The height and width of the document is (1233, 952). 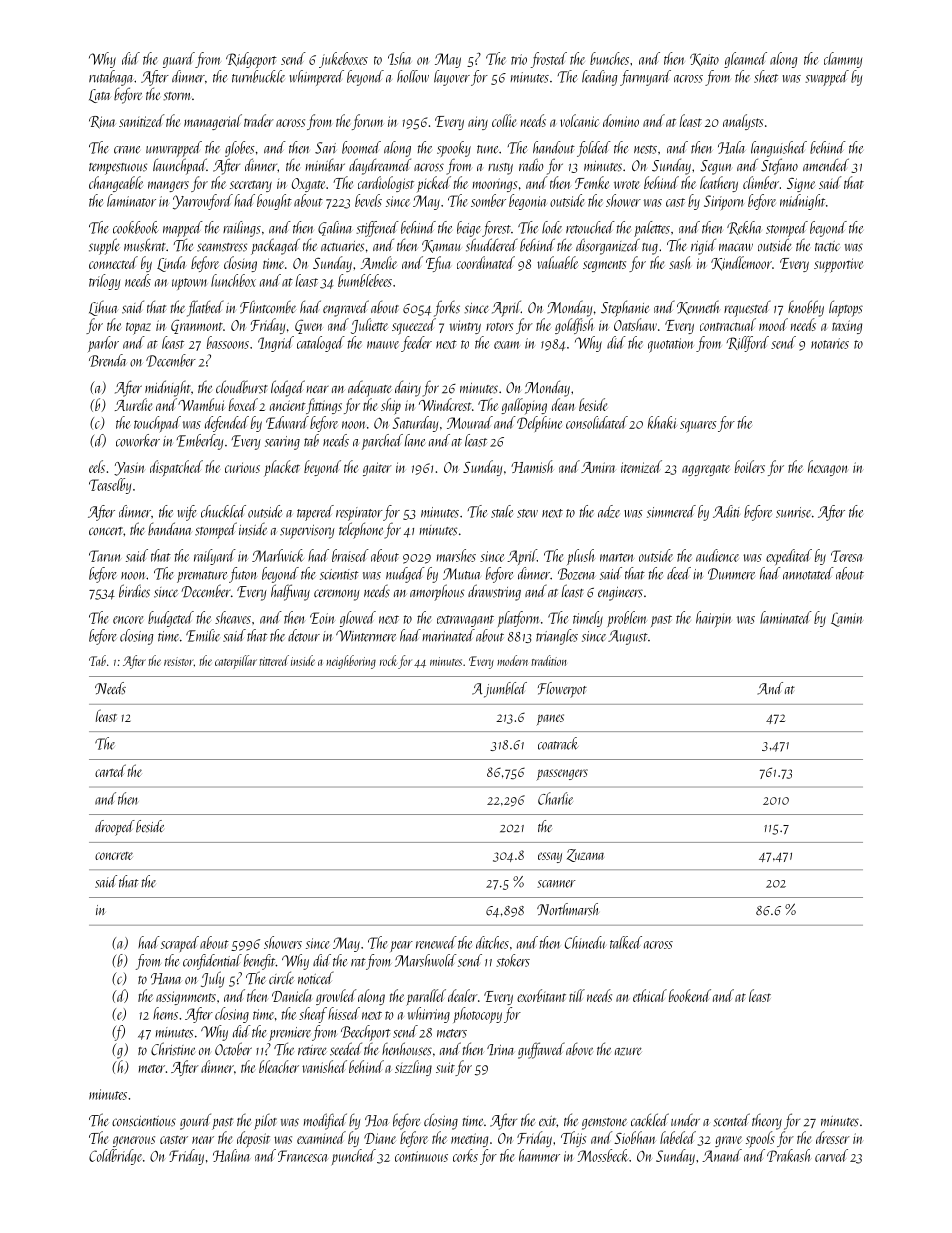 I want to click on bunches, so click(x=609, y=58).
